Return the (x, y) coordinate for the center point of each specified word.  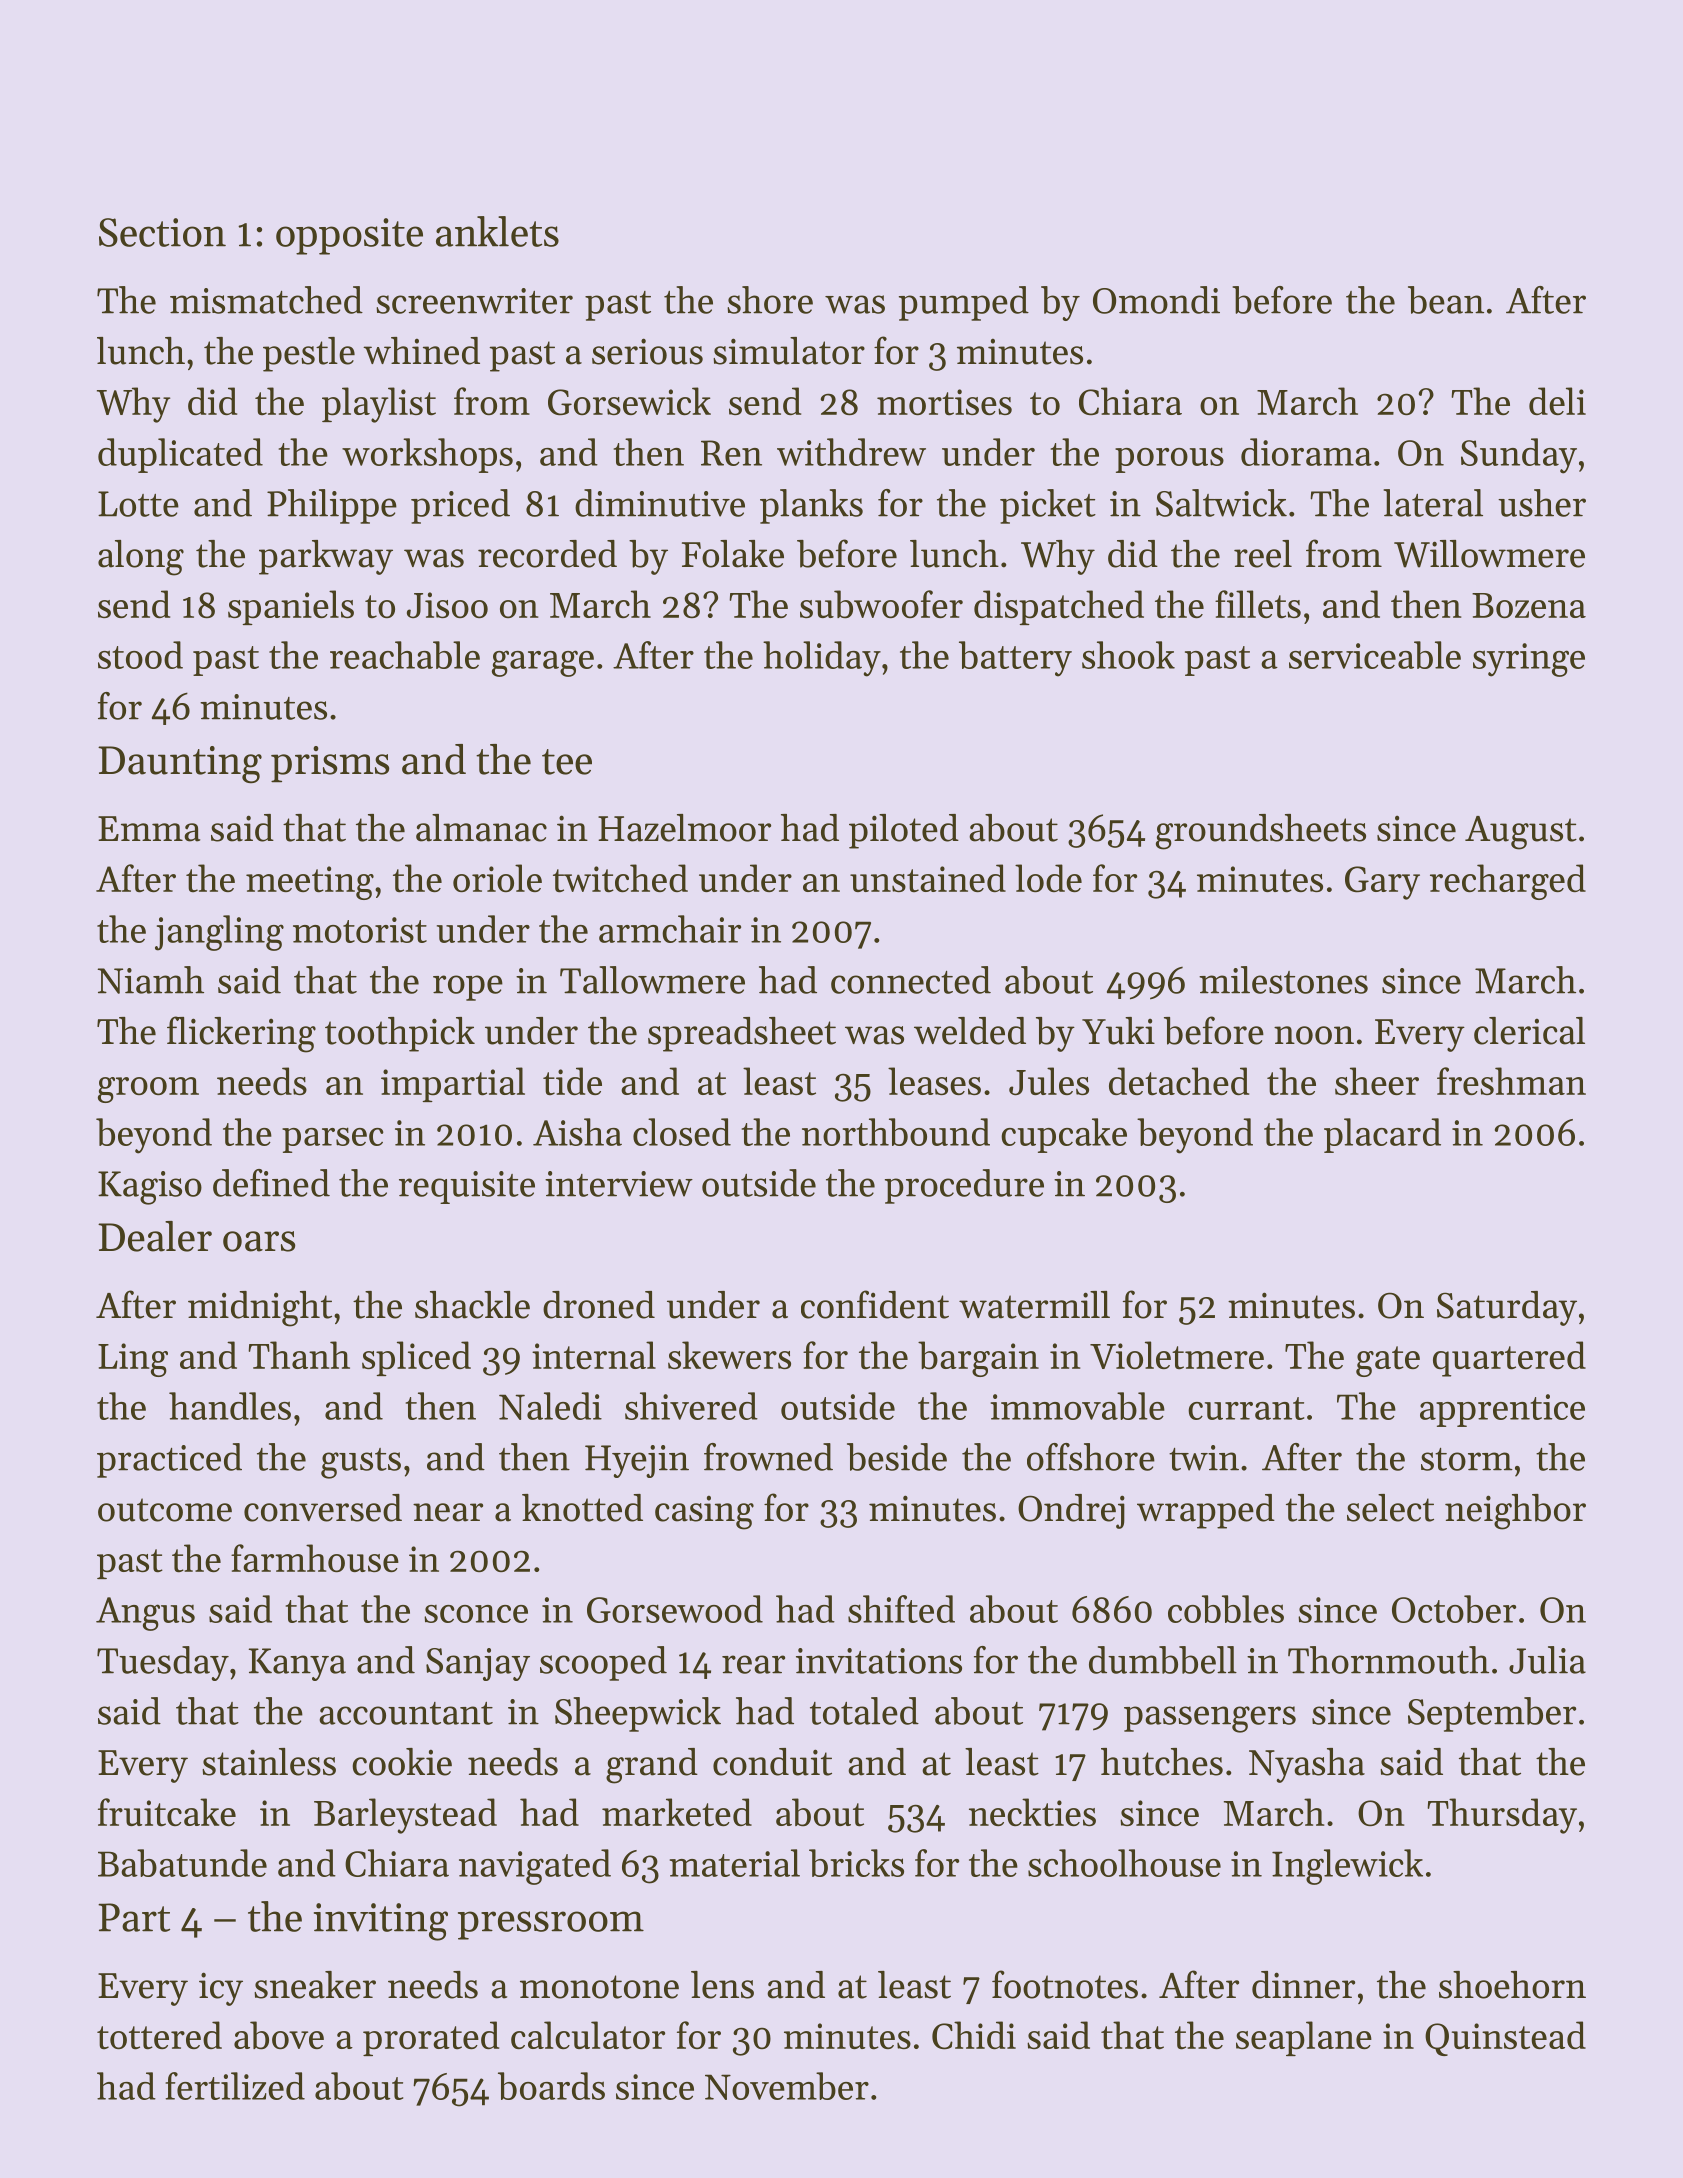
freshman (1511, 1081)
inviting (381, 1922)
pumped (964, 303)
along (141, 558)
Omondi (1156, 300)
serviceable (1375, 655)
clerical (1529, 1031)
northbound (896, 1132)
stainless (269, 1762)
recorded (547, 554)
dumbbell (1163, 1660)
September (1492, 1714)
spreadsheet (742, 1034)
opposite (349, 236)
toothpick (400, 1034)
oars (259, 1241)
